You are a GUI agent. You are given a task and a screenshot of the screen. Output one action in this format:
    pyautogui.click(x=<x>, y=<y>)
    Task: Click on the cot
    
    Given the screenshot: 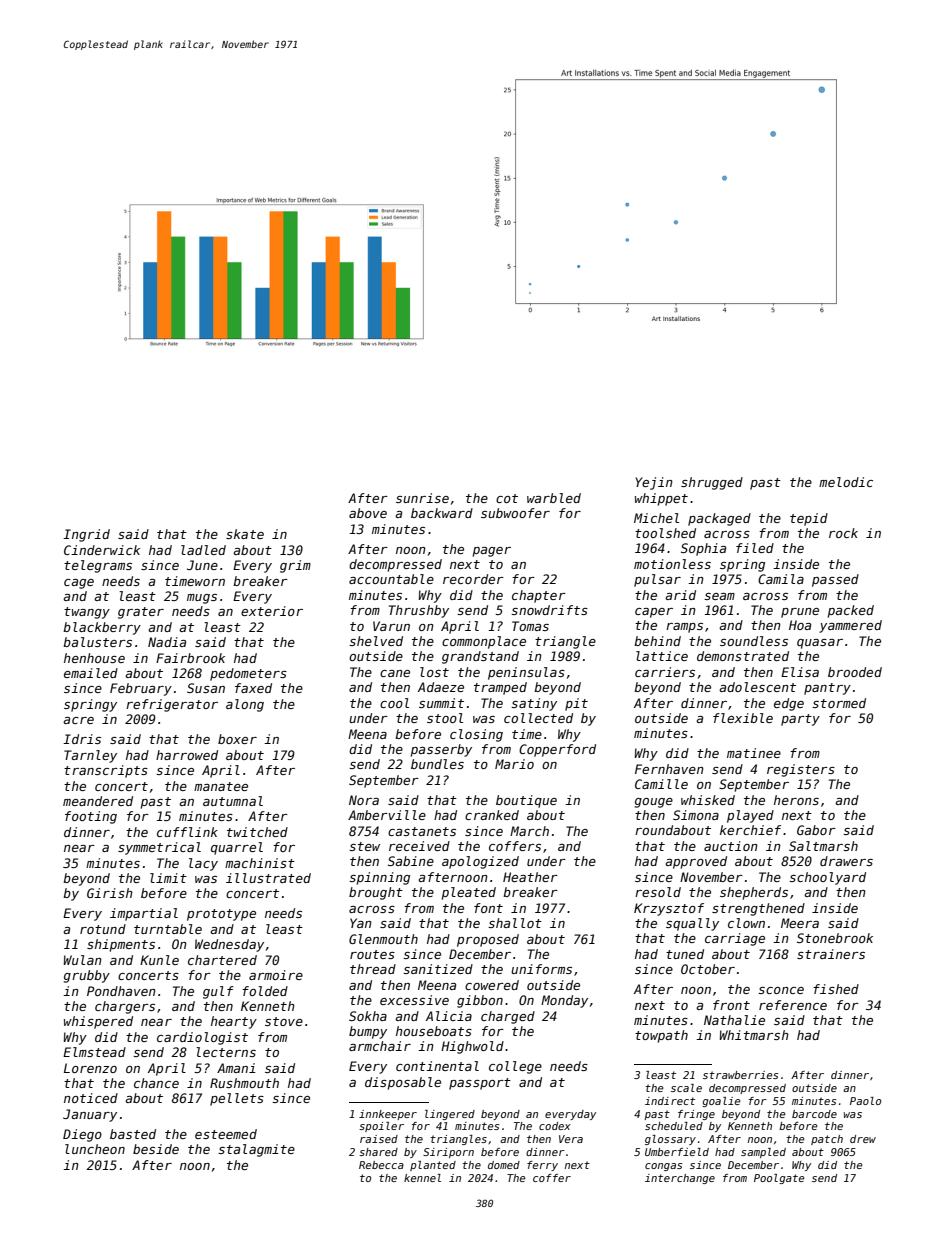 What is the action you would take?
    pyautogui.click(x=507, y=498)
